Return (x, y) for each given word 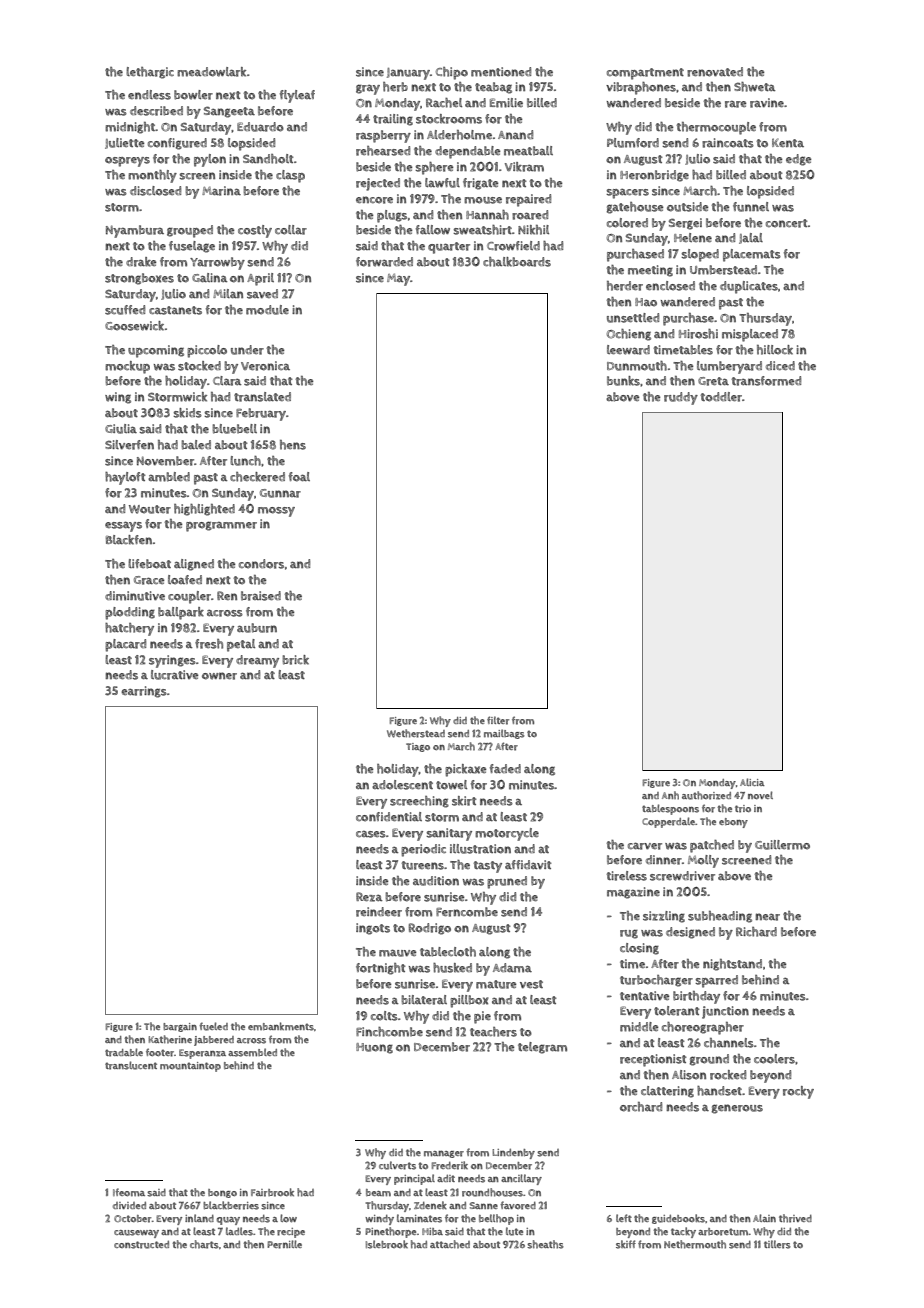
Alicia (752, 782)
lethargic (150, 73)
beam (378, 1192)
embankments (281, 1026)
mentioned (501, 72)
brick (295, 660)
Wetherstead (416, 733)
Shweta (755, 87)
